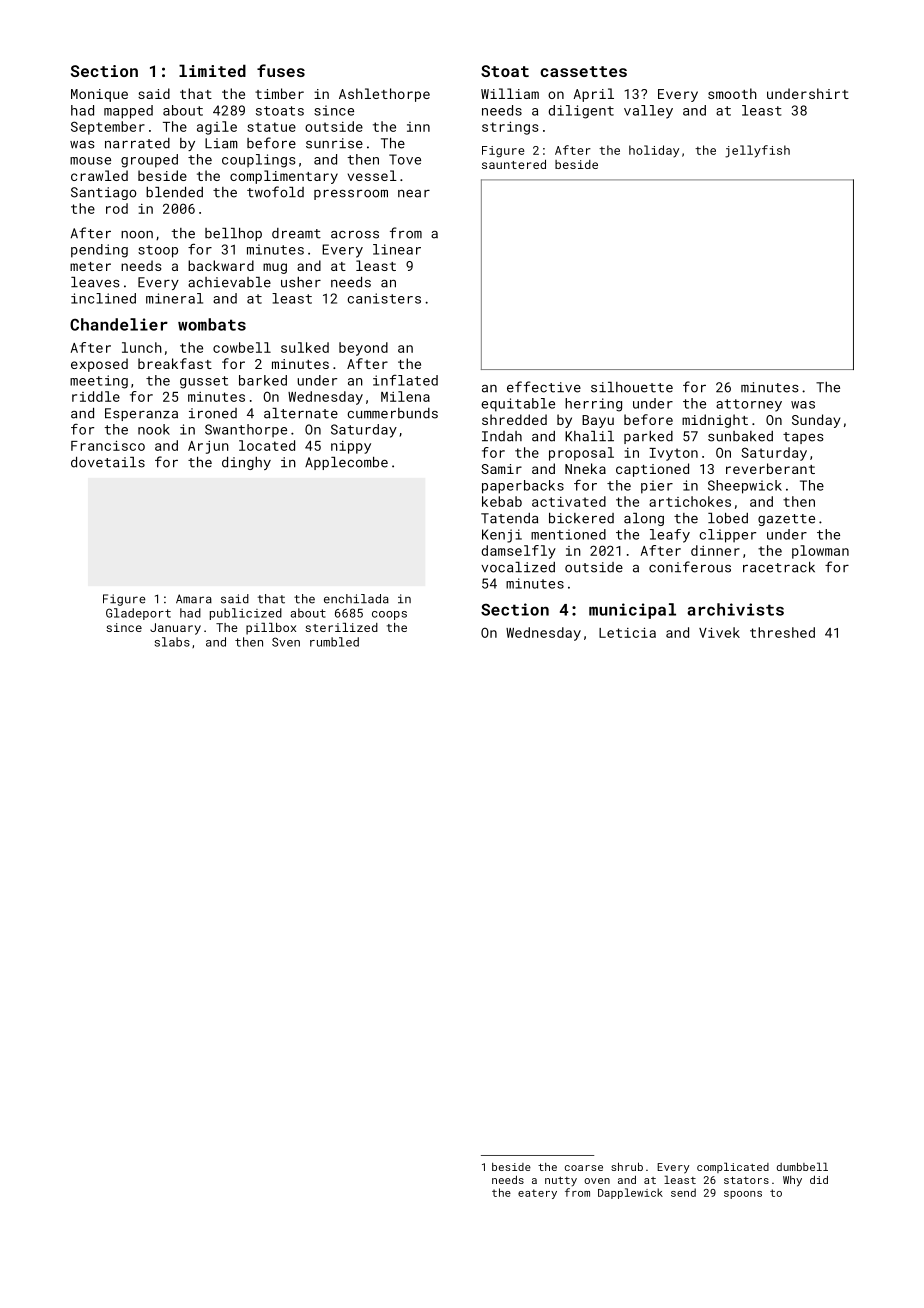  Describe the element at coordinates (627, 632) in the screenshot. I see `Leticia` at that location.
